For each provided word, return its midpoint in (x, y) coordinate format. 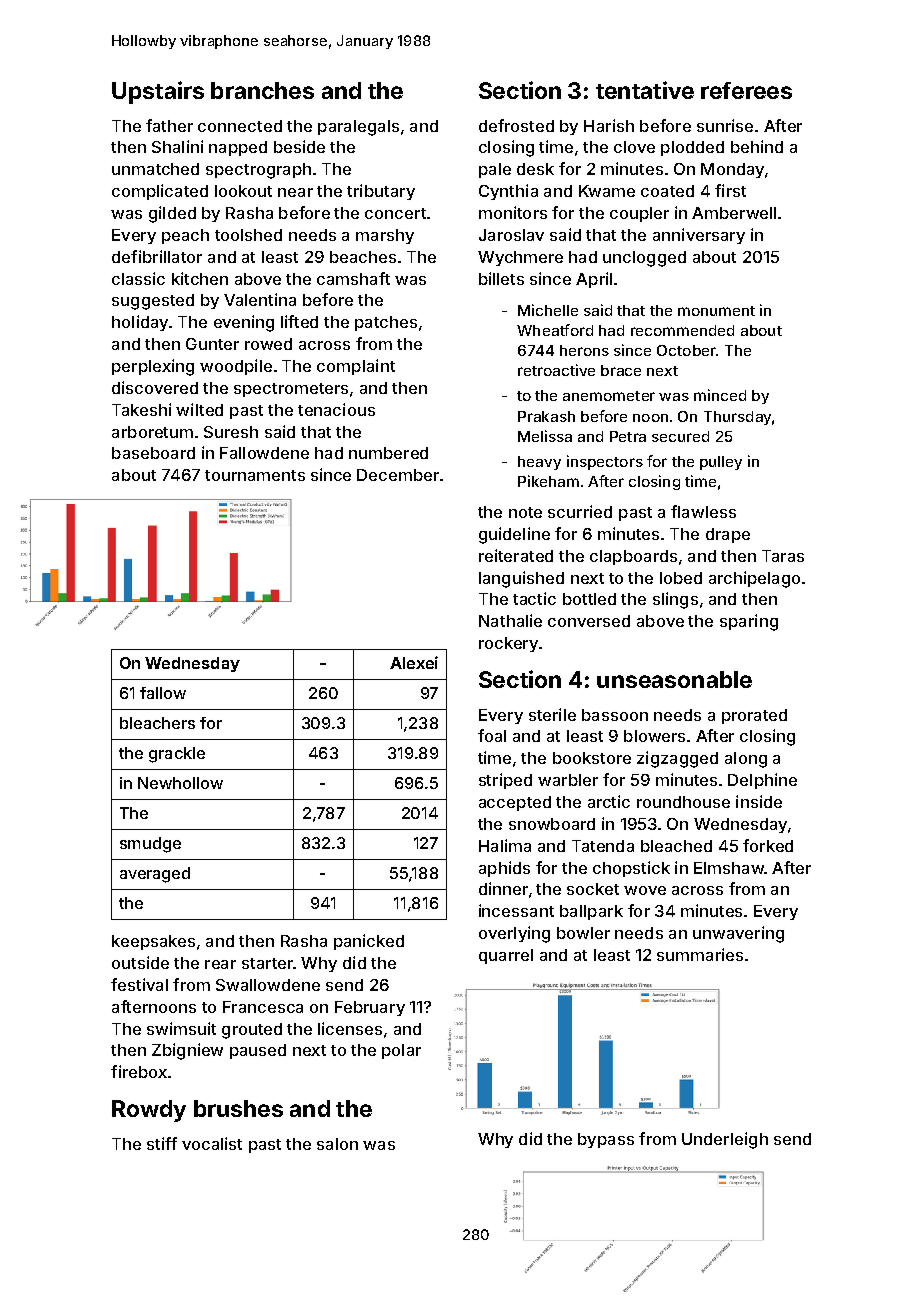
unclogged (644, 259)
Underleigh (725, 1140)
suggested (153, 302)
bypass (606, 1140)
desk (535, 169)
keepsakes (153, 942)
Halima (505, 845)
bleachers (157, 723)
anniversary (699, 236)
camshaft (353, 278)
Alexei (414, 662)
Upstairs (158, 92)
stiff (162, 1143)
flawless (703, 511)
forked (768, 845)
